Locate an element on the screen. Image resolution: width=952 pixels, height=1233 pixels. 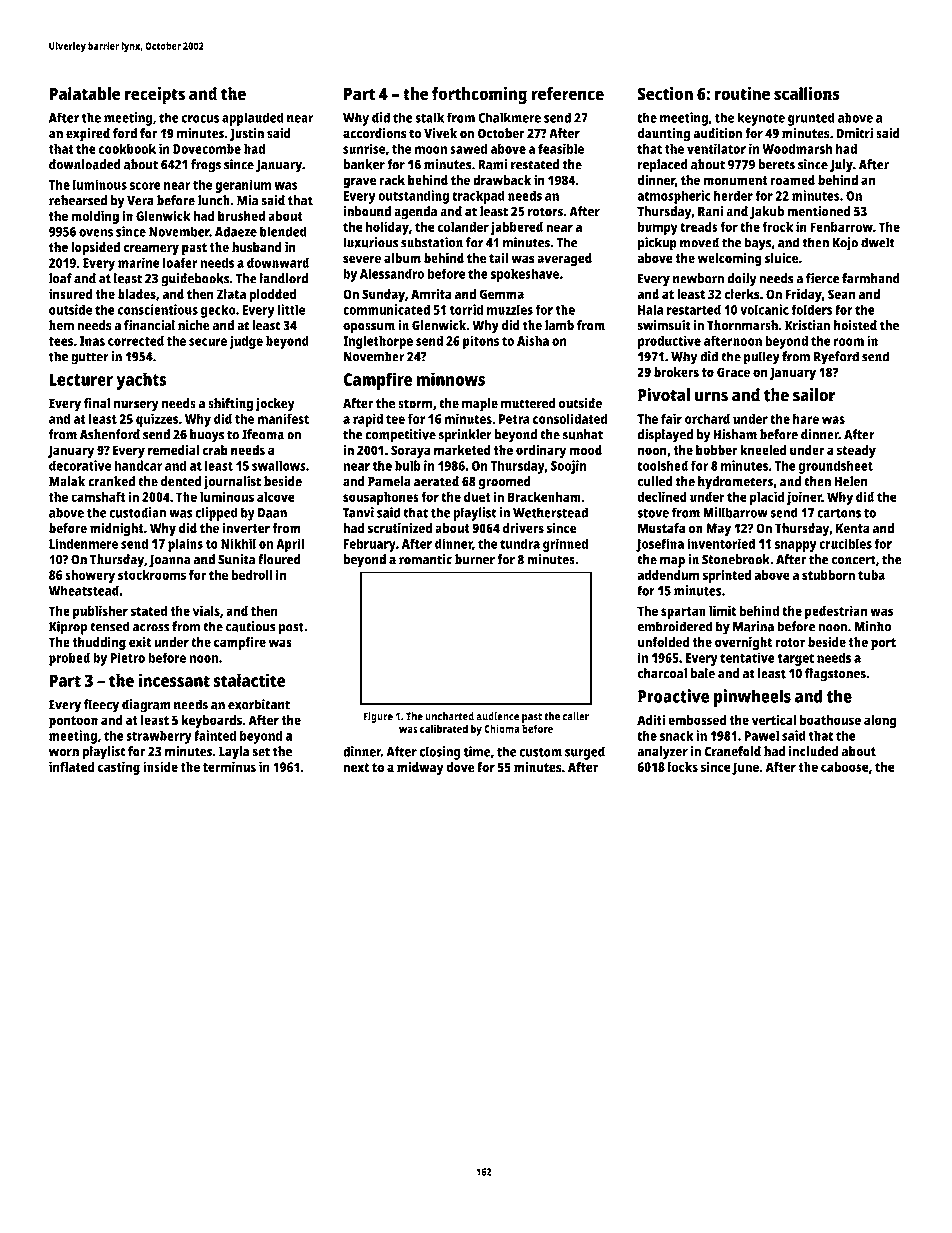
receipts is located at coordinates (155, 95).
